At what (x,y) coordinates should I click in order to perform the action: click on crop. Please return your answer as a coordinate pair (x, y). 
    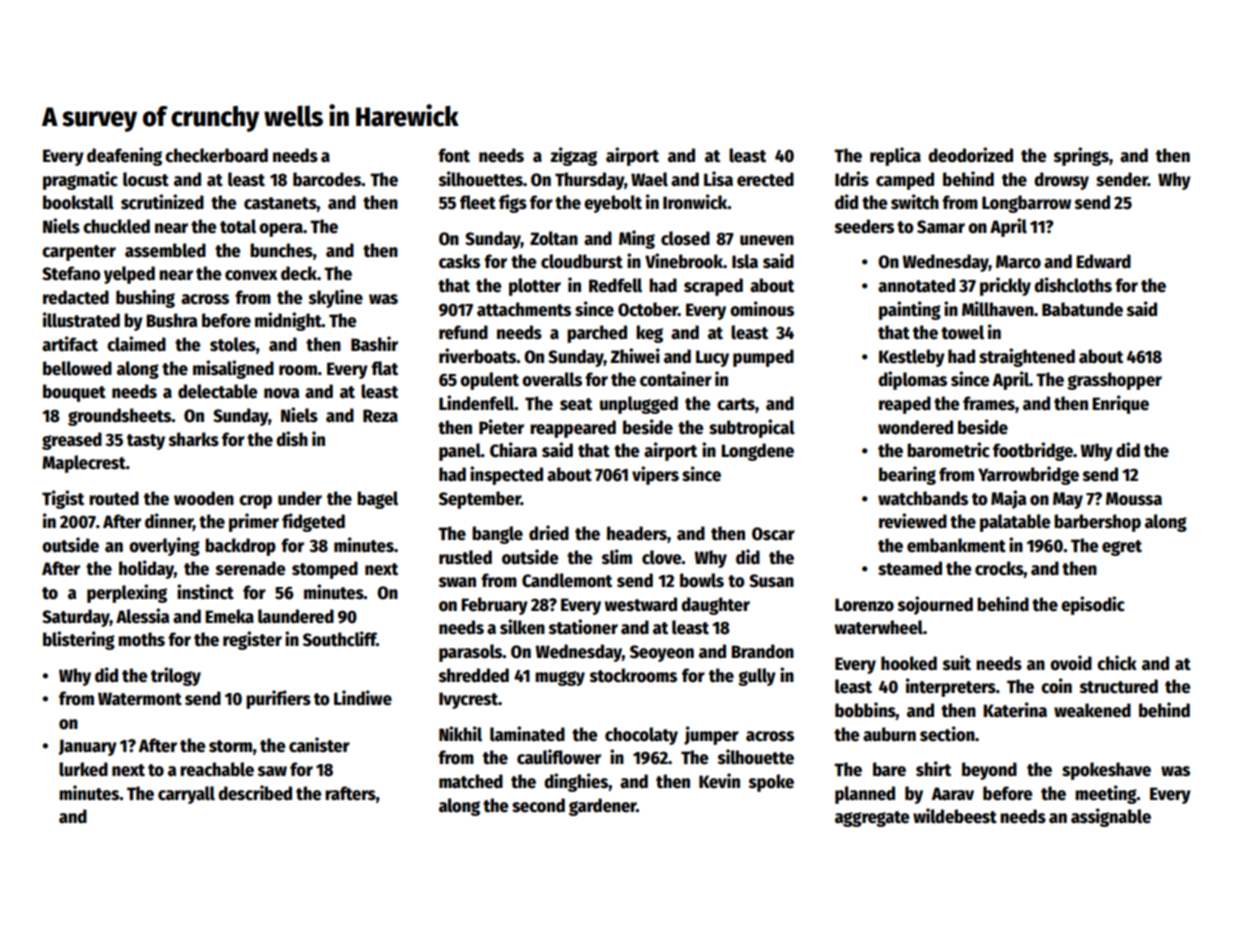
    Looking at the image, I should click on (255, 502).
